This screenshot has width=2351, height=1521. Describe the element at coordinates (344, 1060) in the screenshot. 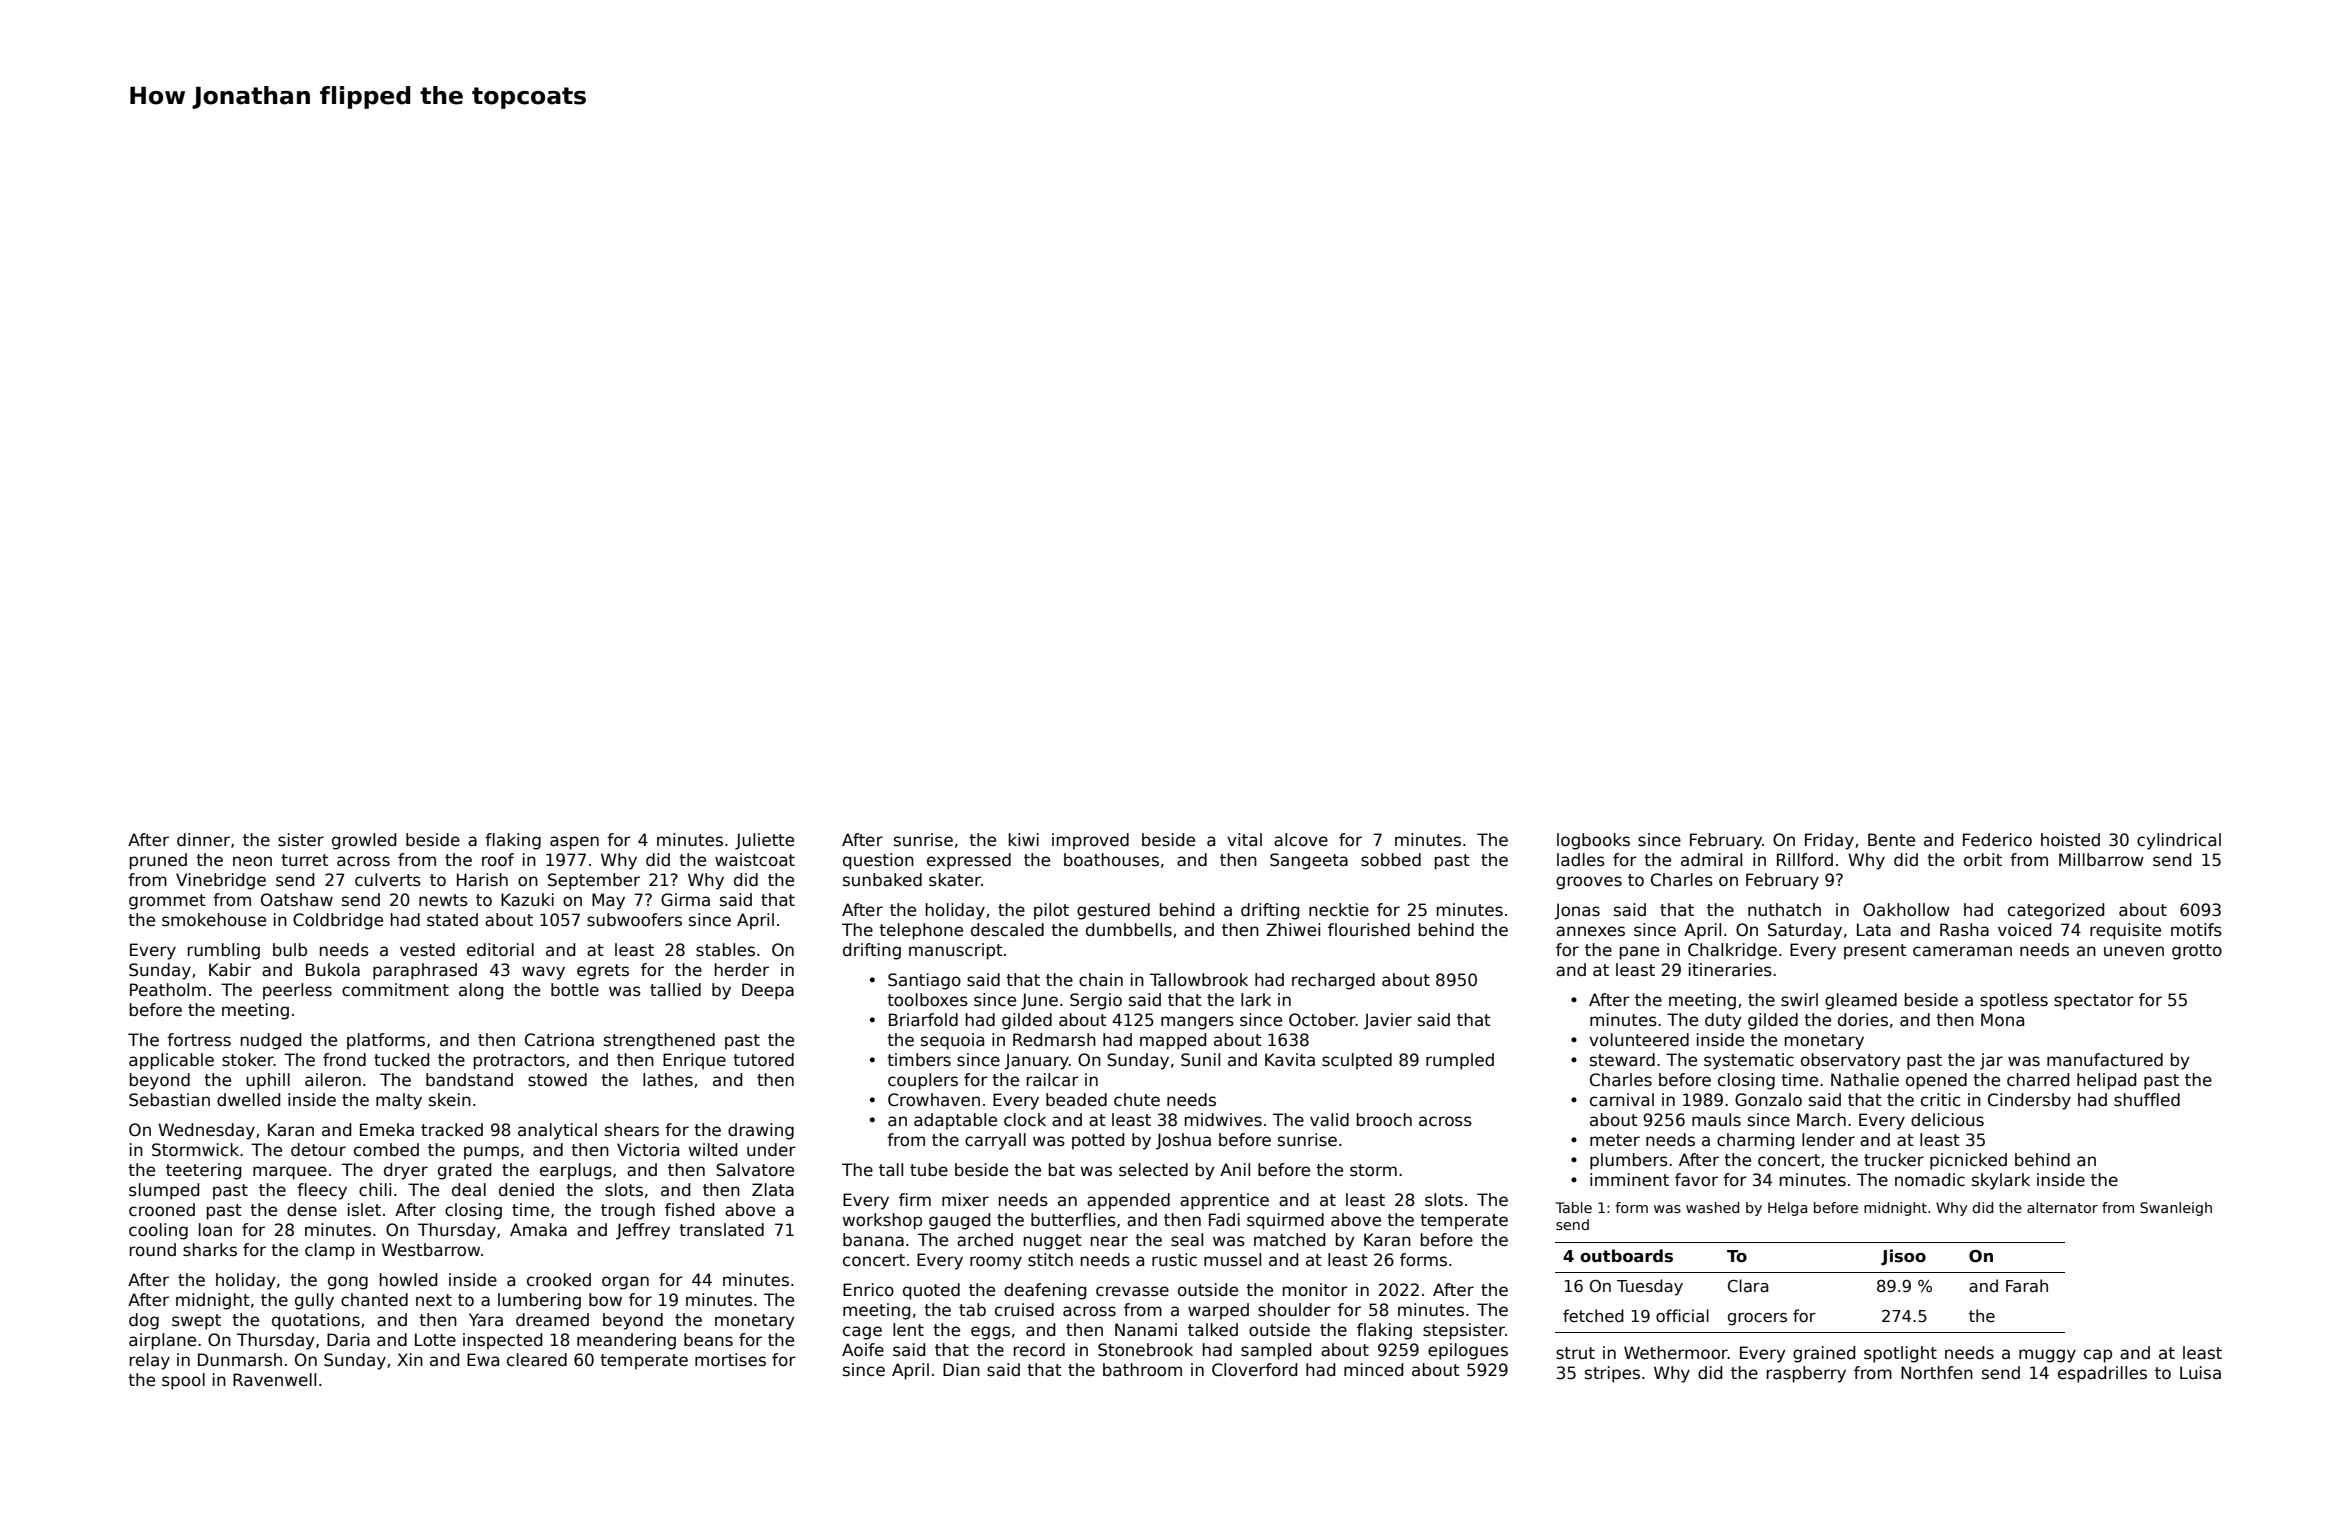

I see `frond` at that location.
